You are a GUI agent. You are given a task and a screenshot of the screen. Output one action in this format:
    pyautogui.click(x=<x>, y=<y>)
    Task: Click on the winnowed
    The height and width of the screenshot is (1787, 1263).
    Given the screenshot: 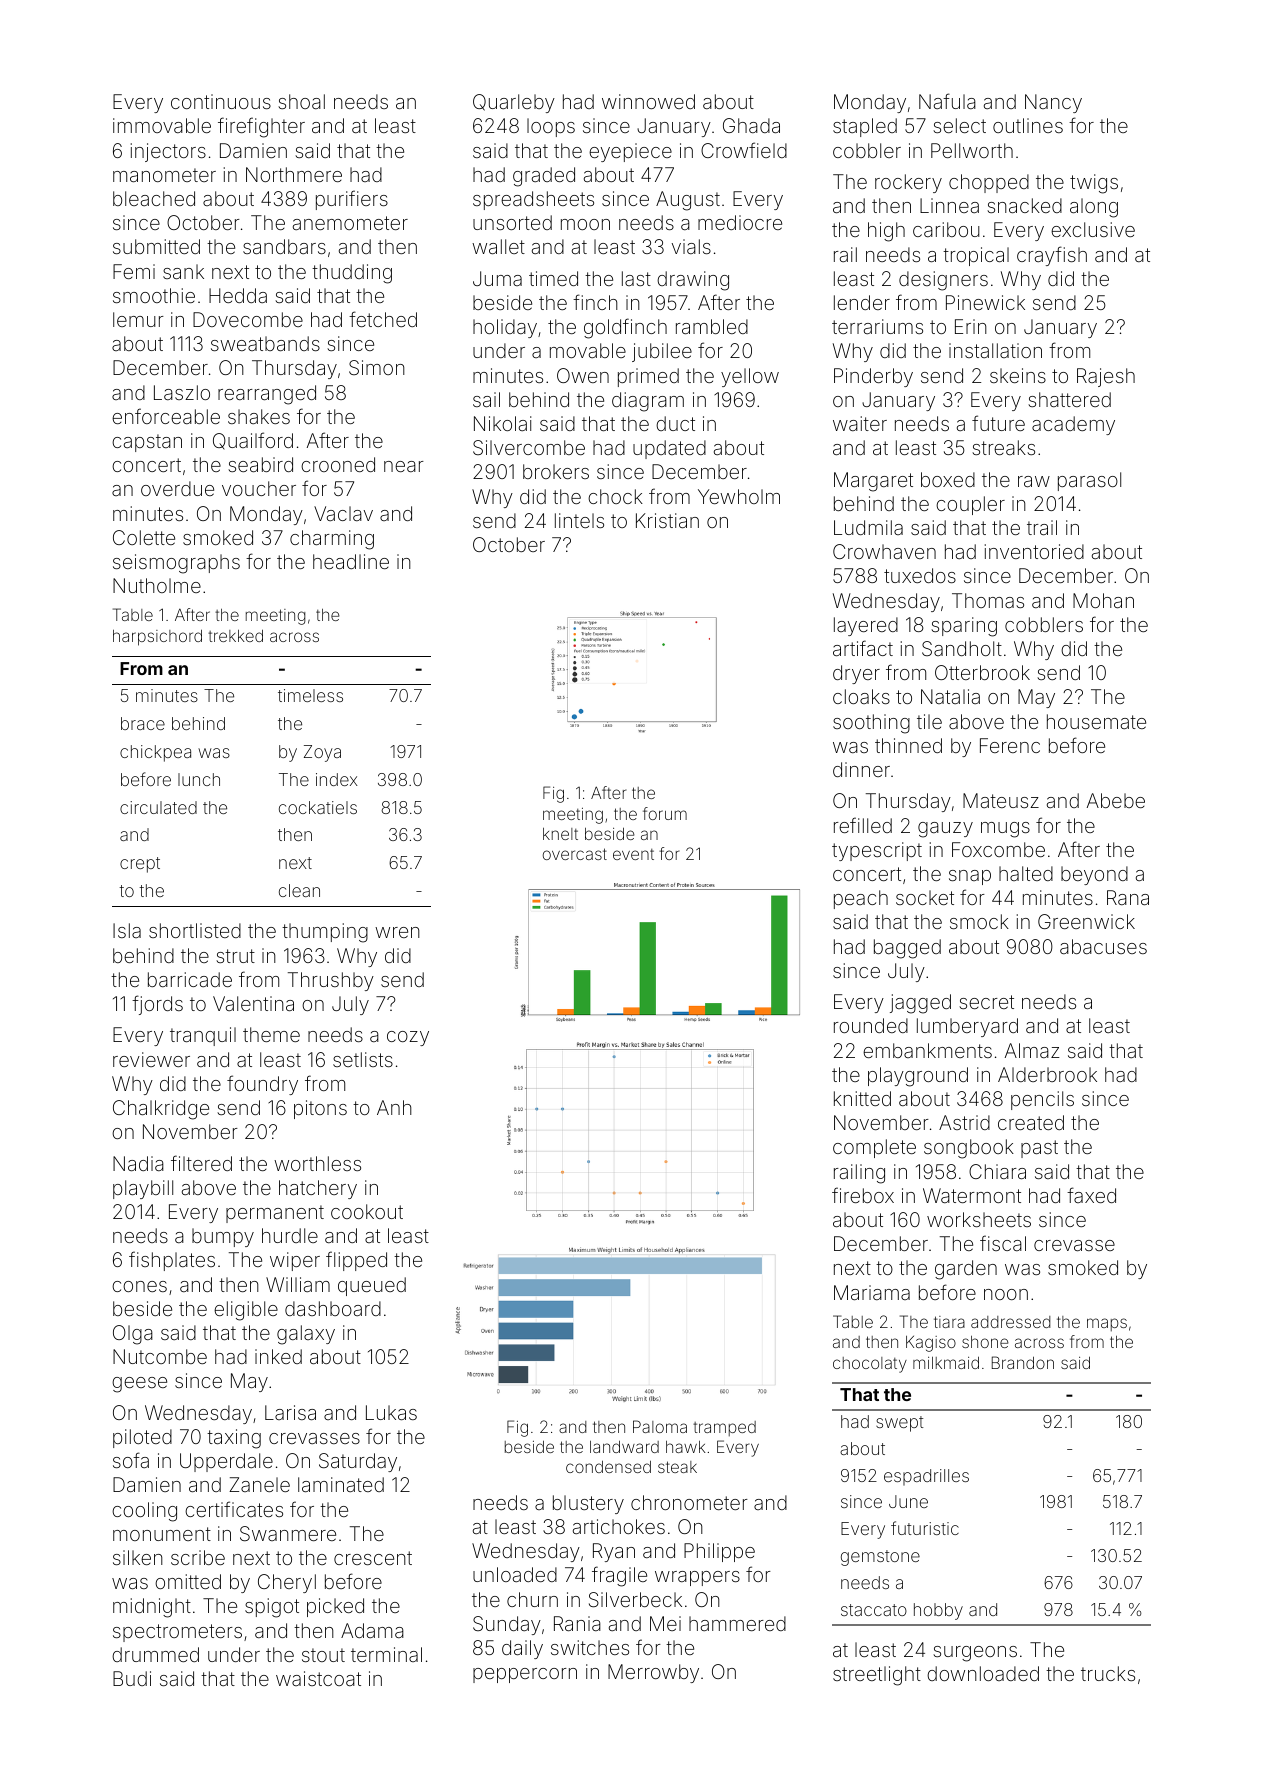 What is the action you would take?
    pyautogui.click(x=648, y=101)
